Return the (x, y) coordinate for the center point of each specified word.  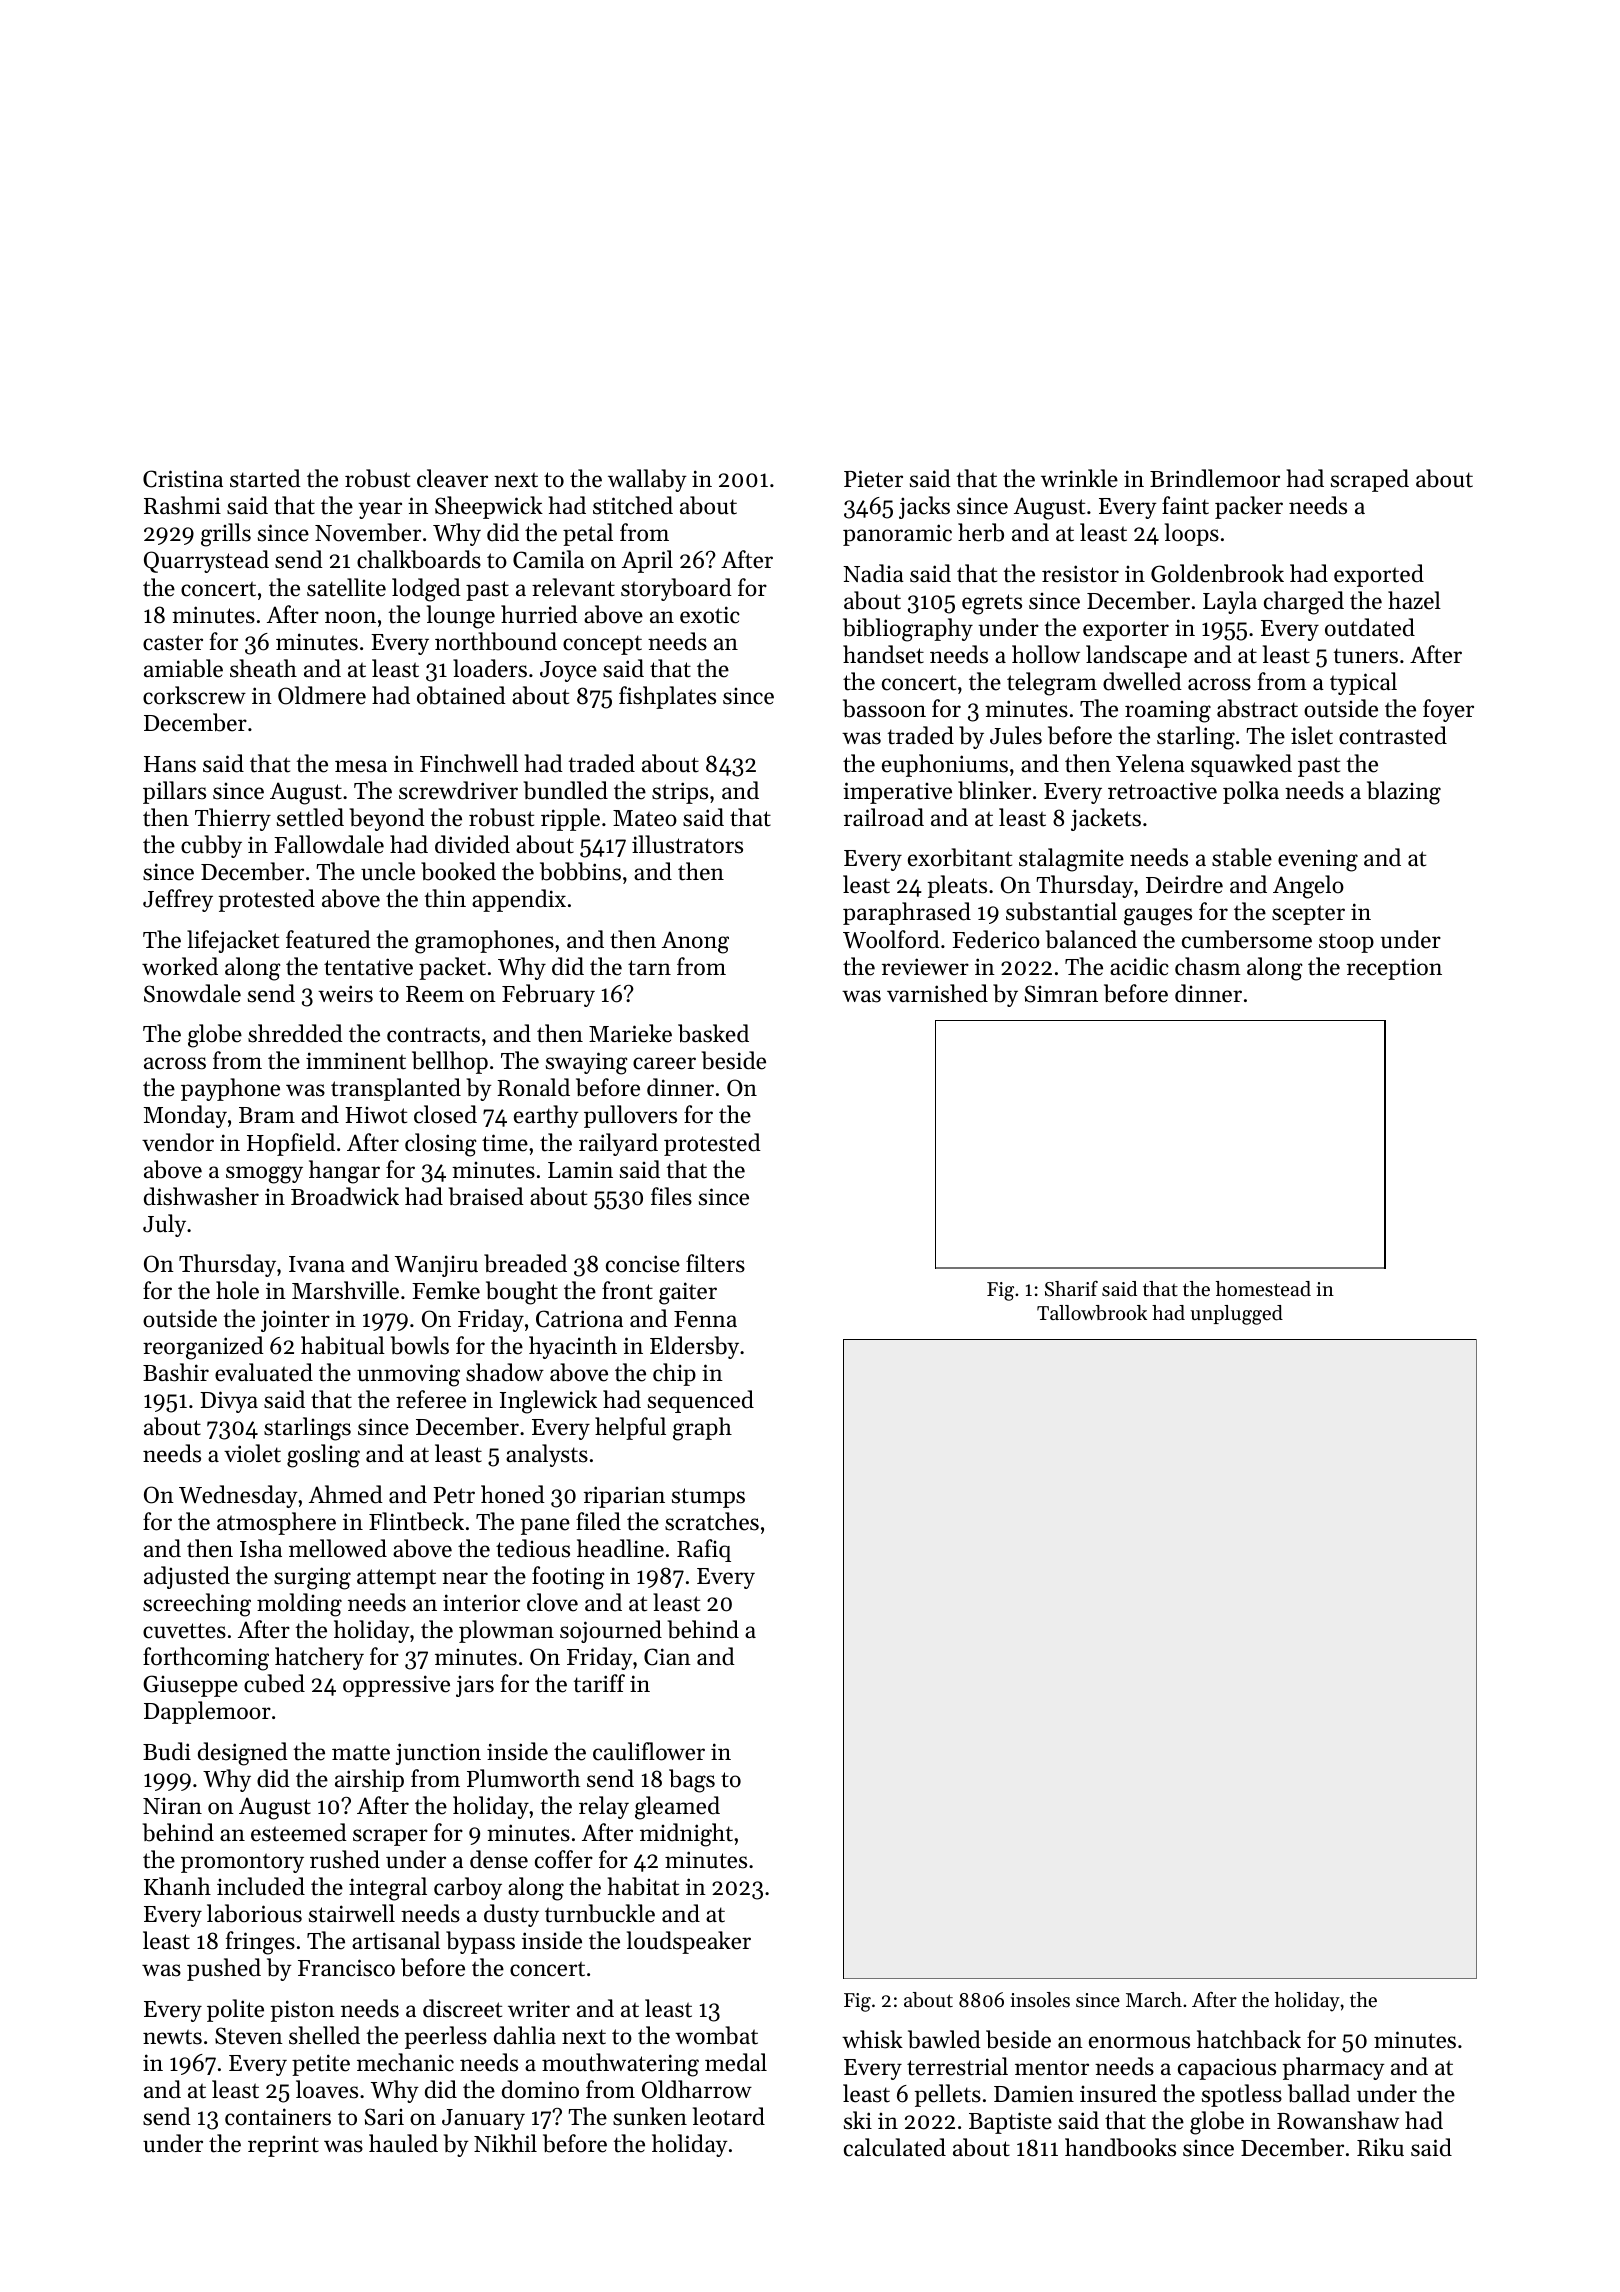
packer (1249, 507)
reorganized (203, 1348)
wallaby (647, 480)
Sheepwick (489, 507)
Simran (1061, 994)
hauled (403, 2143)
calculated (895, 2147)
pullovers (630, 1116)
